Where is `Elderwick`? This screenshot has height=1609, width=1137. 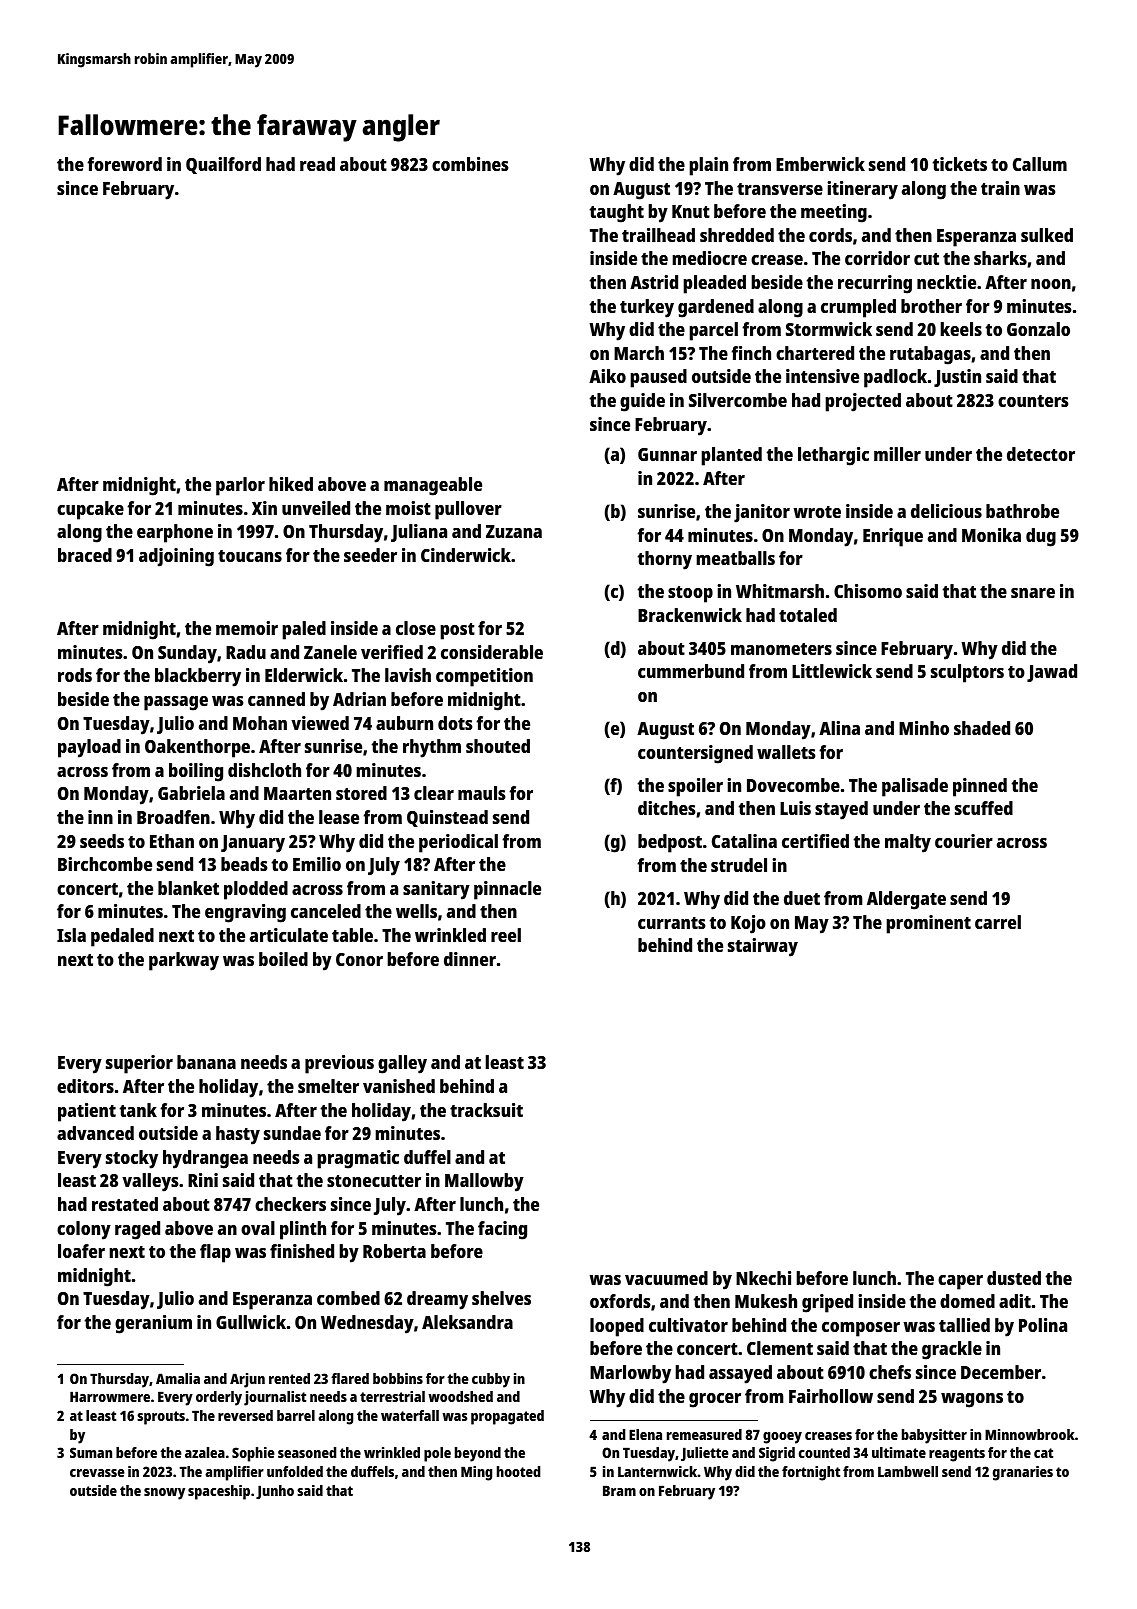
Elderwick is located at coordinates (304, 675).
